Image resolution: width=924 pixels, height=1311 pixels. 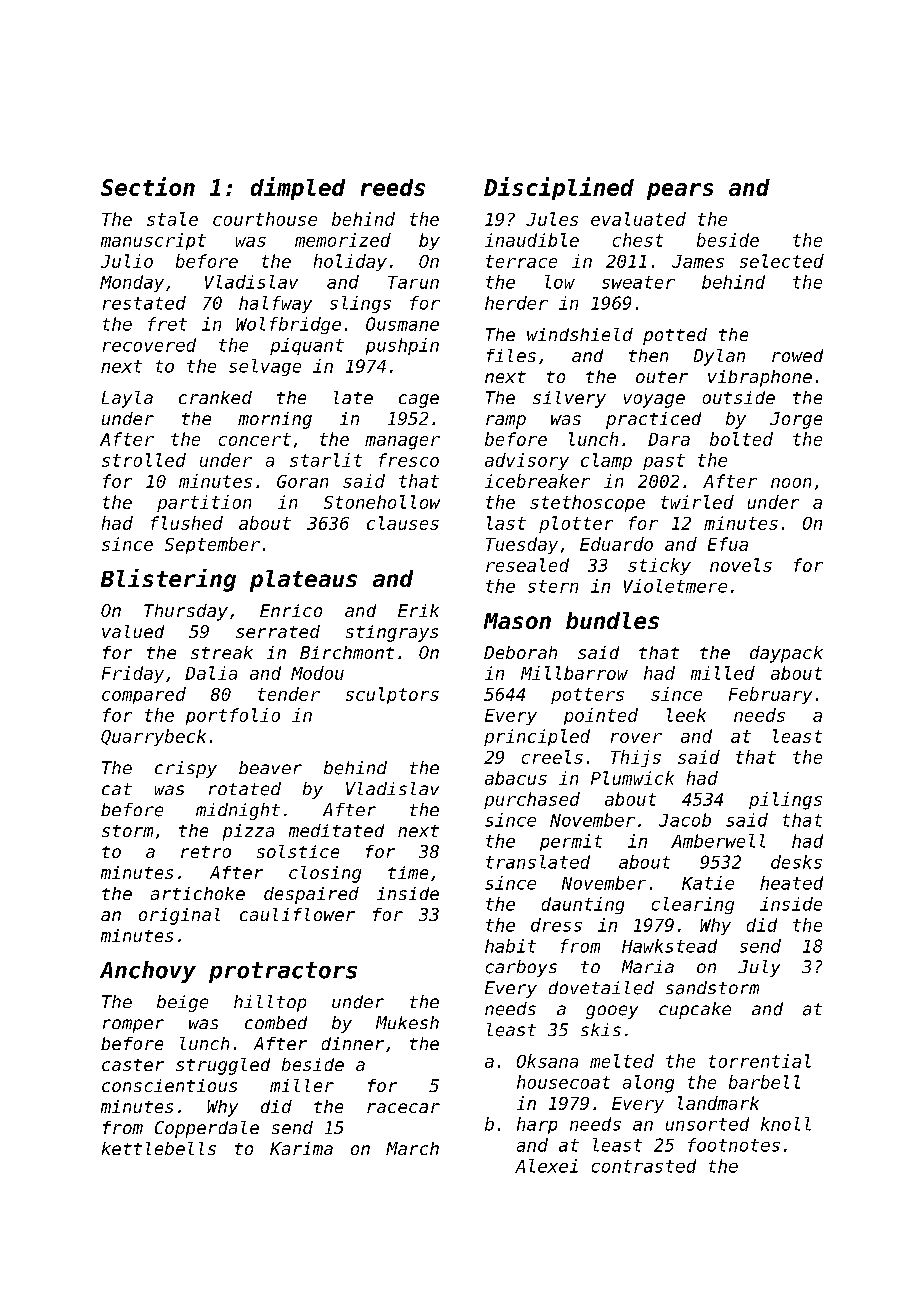 I want to click on September, so click(x=212, y=545).
